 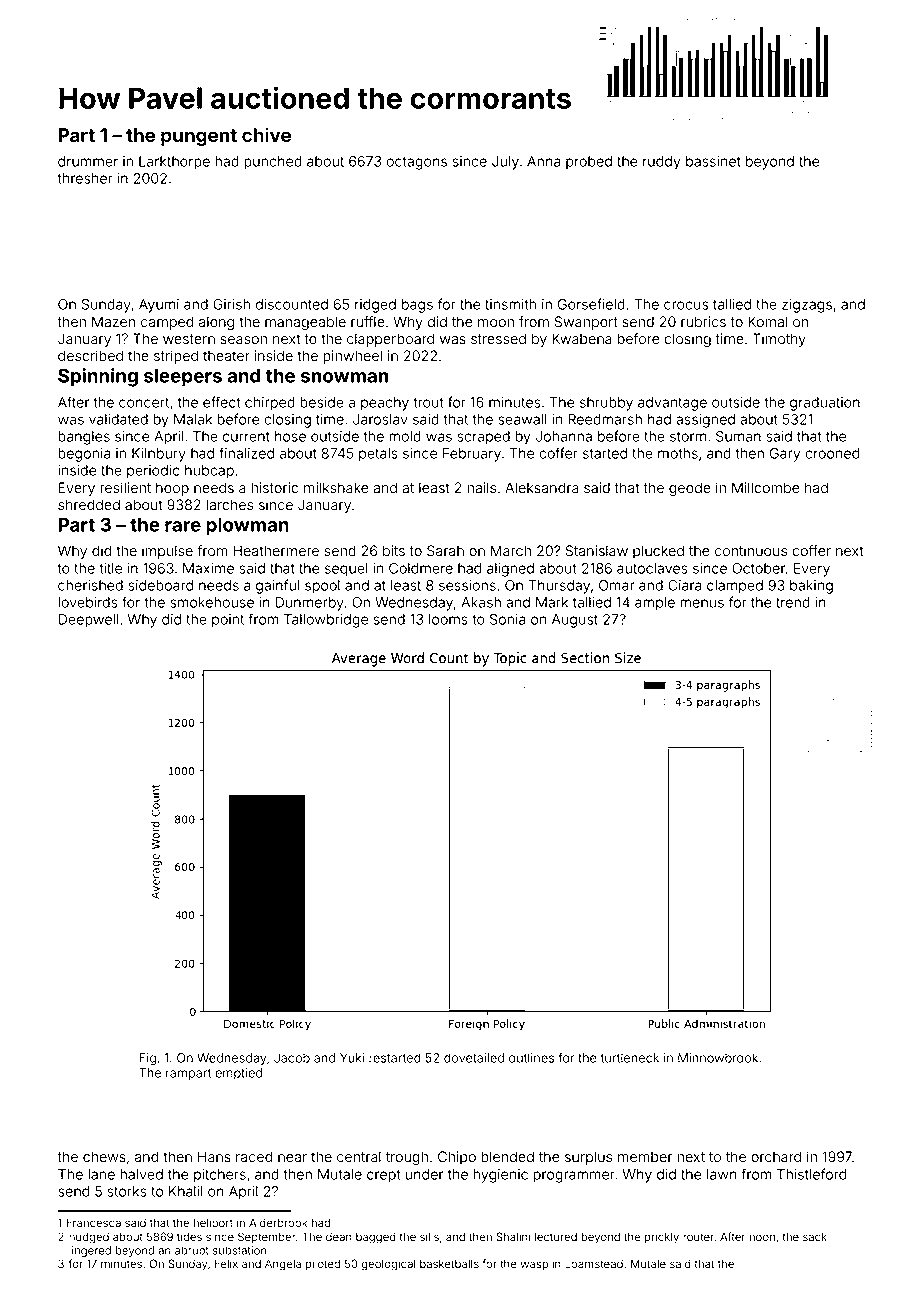 What do you see at coordinates (718, 1058) in the page?
I see `Minnowbrook` at bounding box center [718, 1058].
